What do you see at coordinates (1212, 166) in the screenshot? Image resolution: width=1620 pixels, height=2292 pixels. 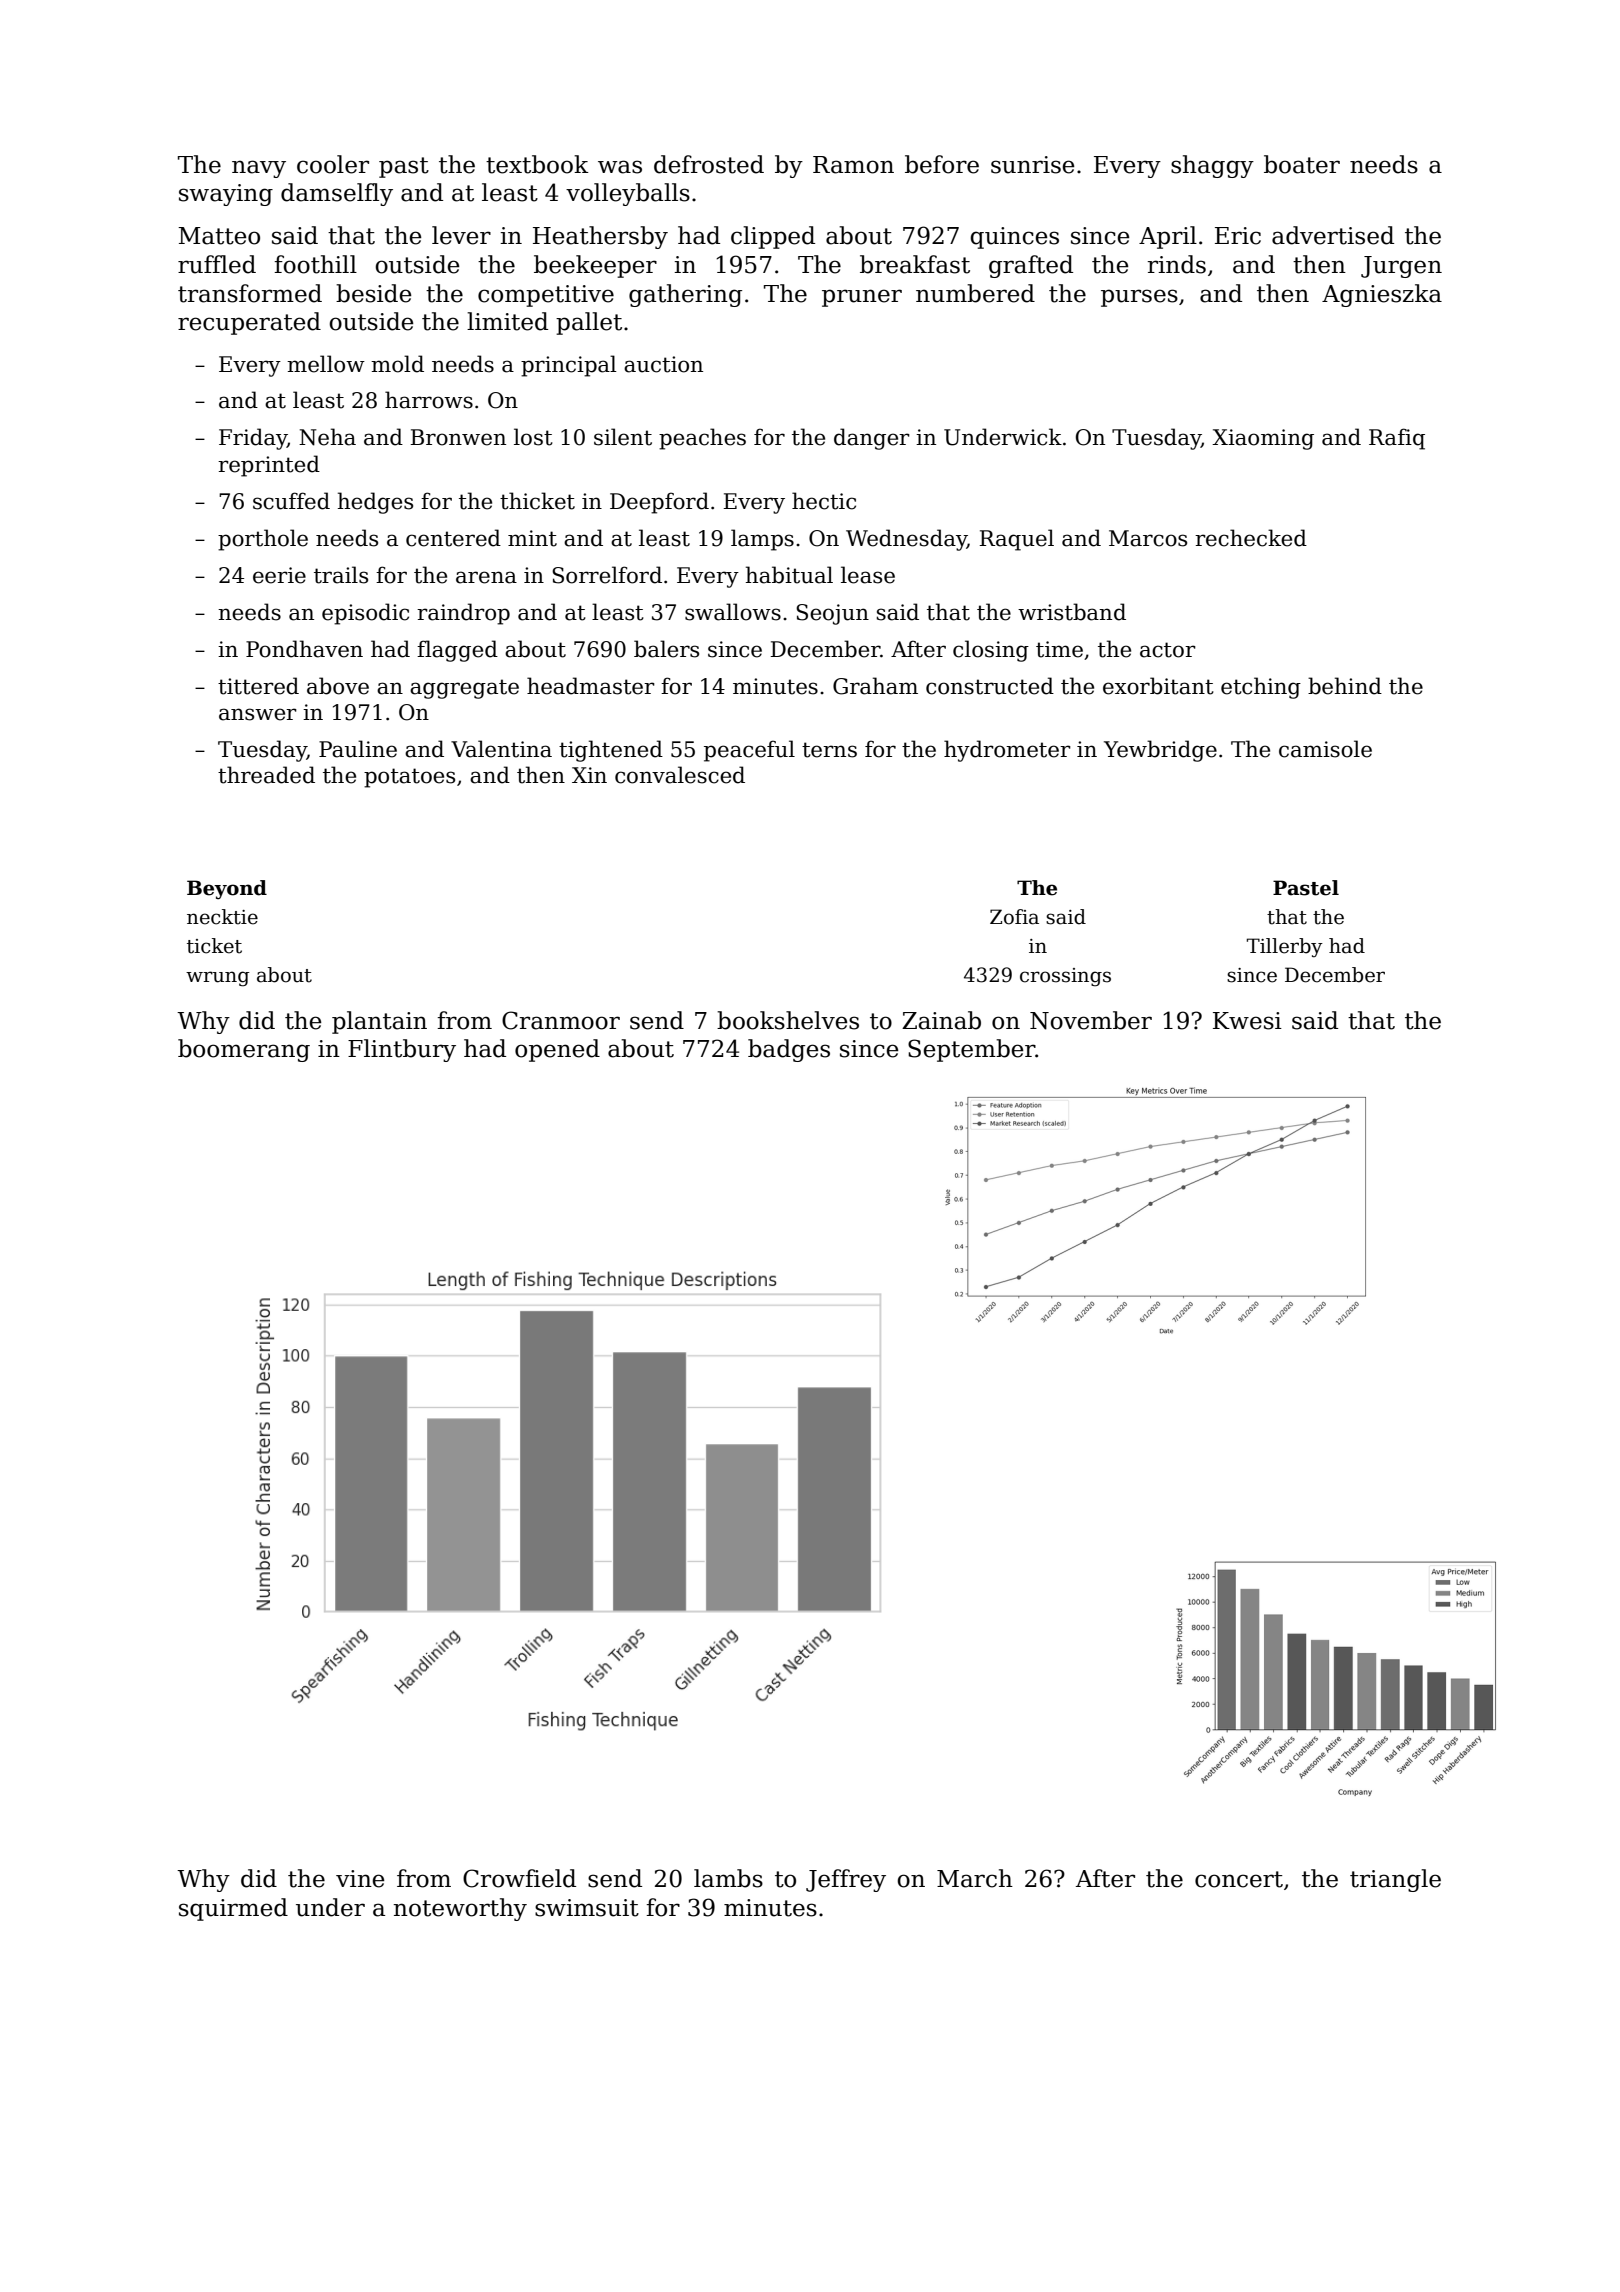 I see `shaggy` at bounding box center [1212, 166].
